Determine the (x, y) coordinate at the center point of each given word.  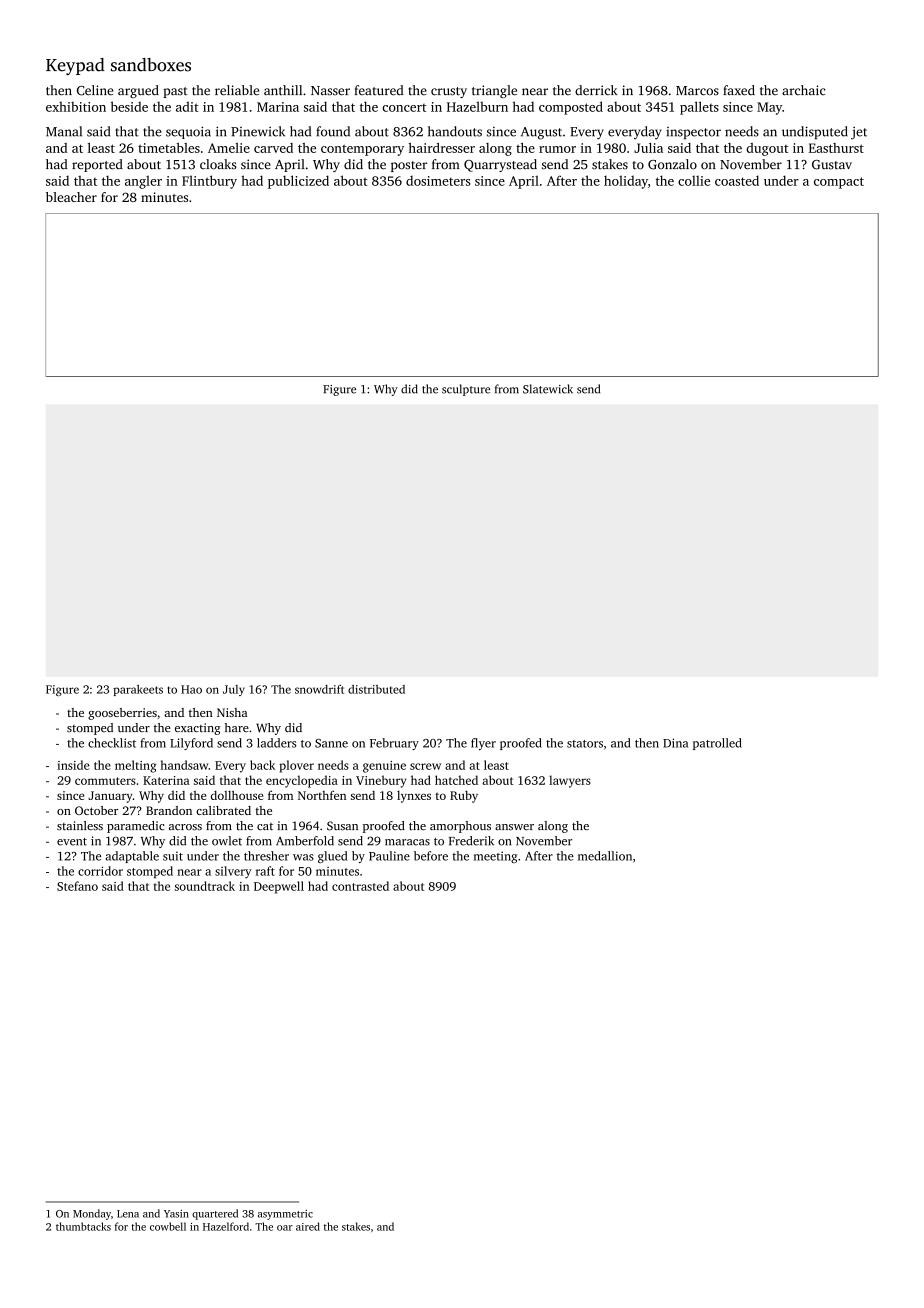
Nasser (330, 91)
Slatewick (548, 389)
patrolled (717, 744)
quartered (215, 1214)
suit (173, 856)
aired (308, 1226)
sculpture (466, 390)
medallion (605, 856)
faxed (739, 90)
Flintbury (209, 182)
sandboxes (151, 65)
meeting (495, 857)
